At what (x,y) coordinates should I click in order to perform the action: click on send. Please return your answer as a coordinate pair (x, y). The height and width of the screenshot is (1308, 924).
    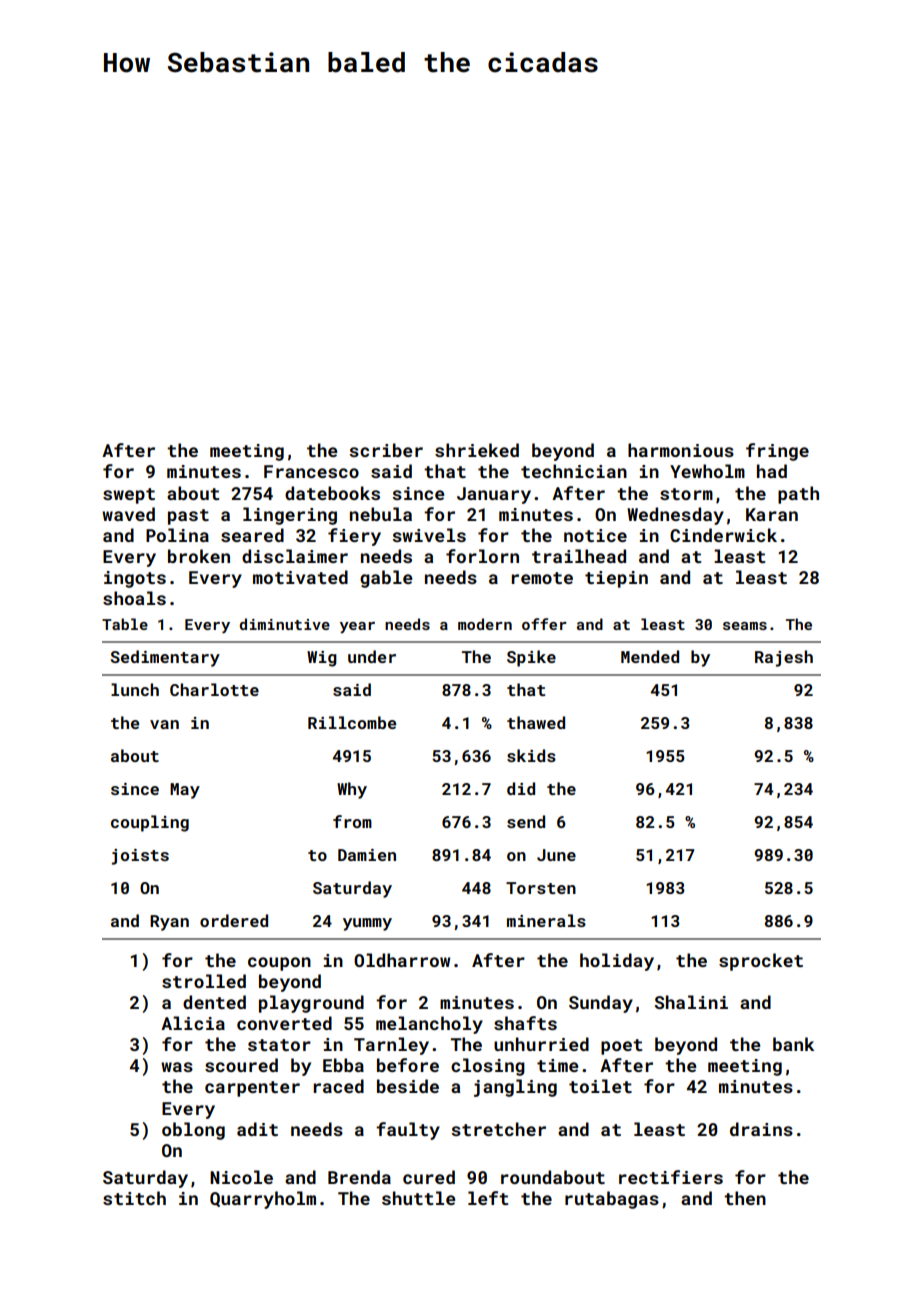
    Looking at the image, I should click on (526, 821).
